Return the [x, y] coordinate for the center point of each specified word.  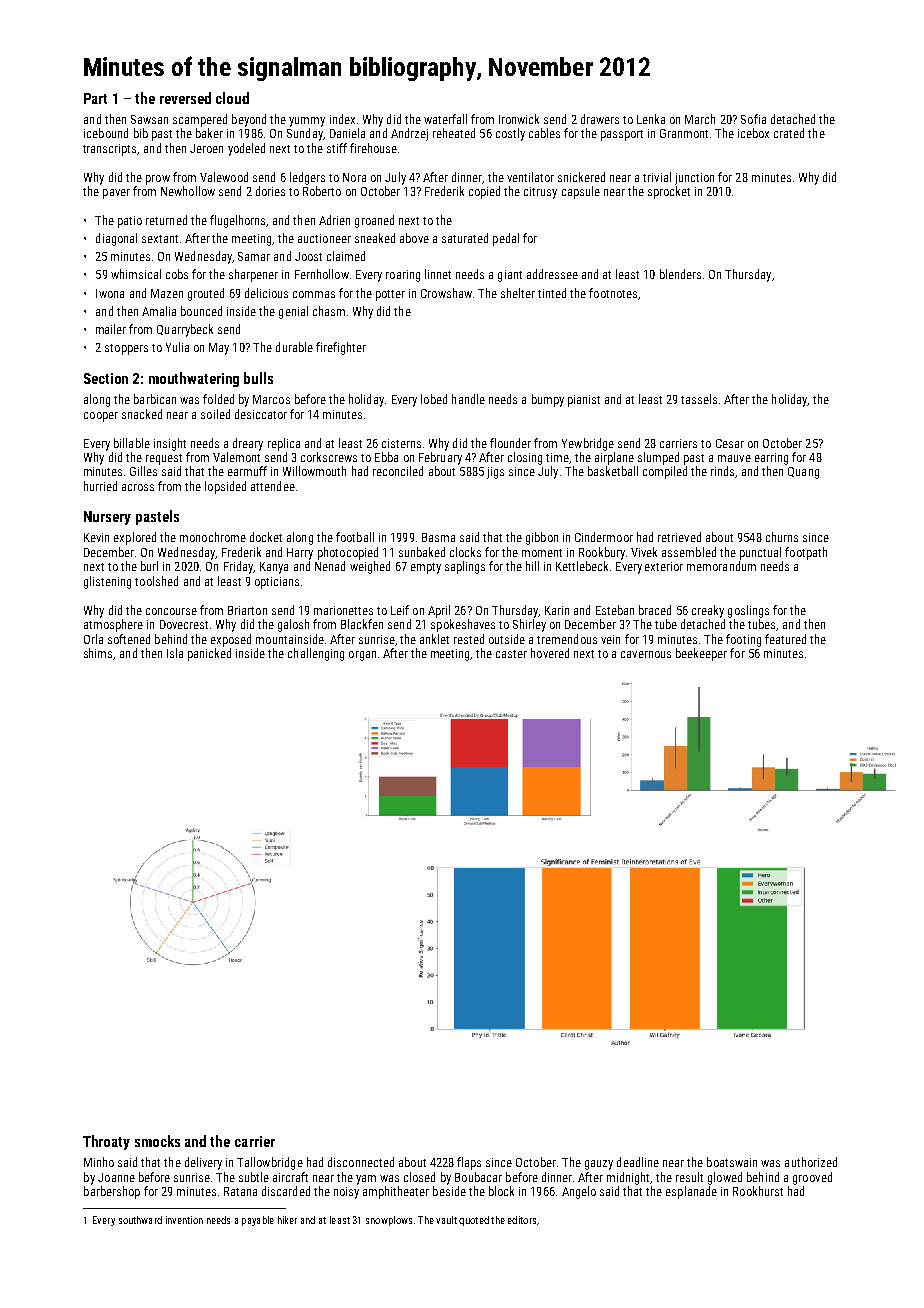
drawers [600, 119]
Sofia [753, 119]
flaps [469, 1163]
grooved [812, 1178]
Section [106, 378]
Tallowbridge [270, 1163]
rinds [722, 471]
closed [419, 1177]
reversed [185, 98]
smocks [157, 1141]
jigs [495, 473]
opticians [277, 583]
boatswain [732, 1162]
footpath [806, 553]
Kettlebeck [582, 566]
